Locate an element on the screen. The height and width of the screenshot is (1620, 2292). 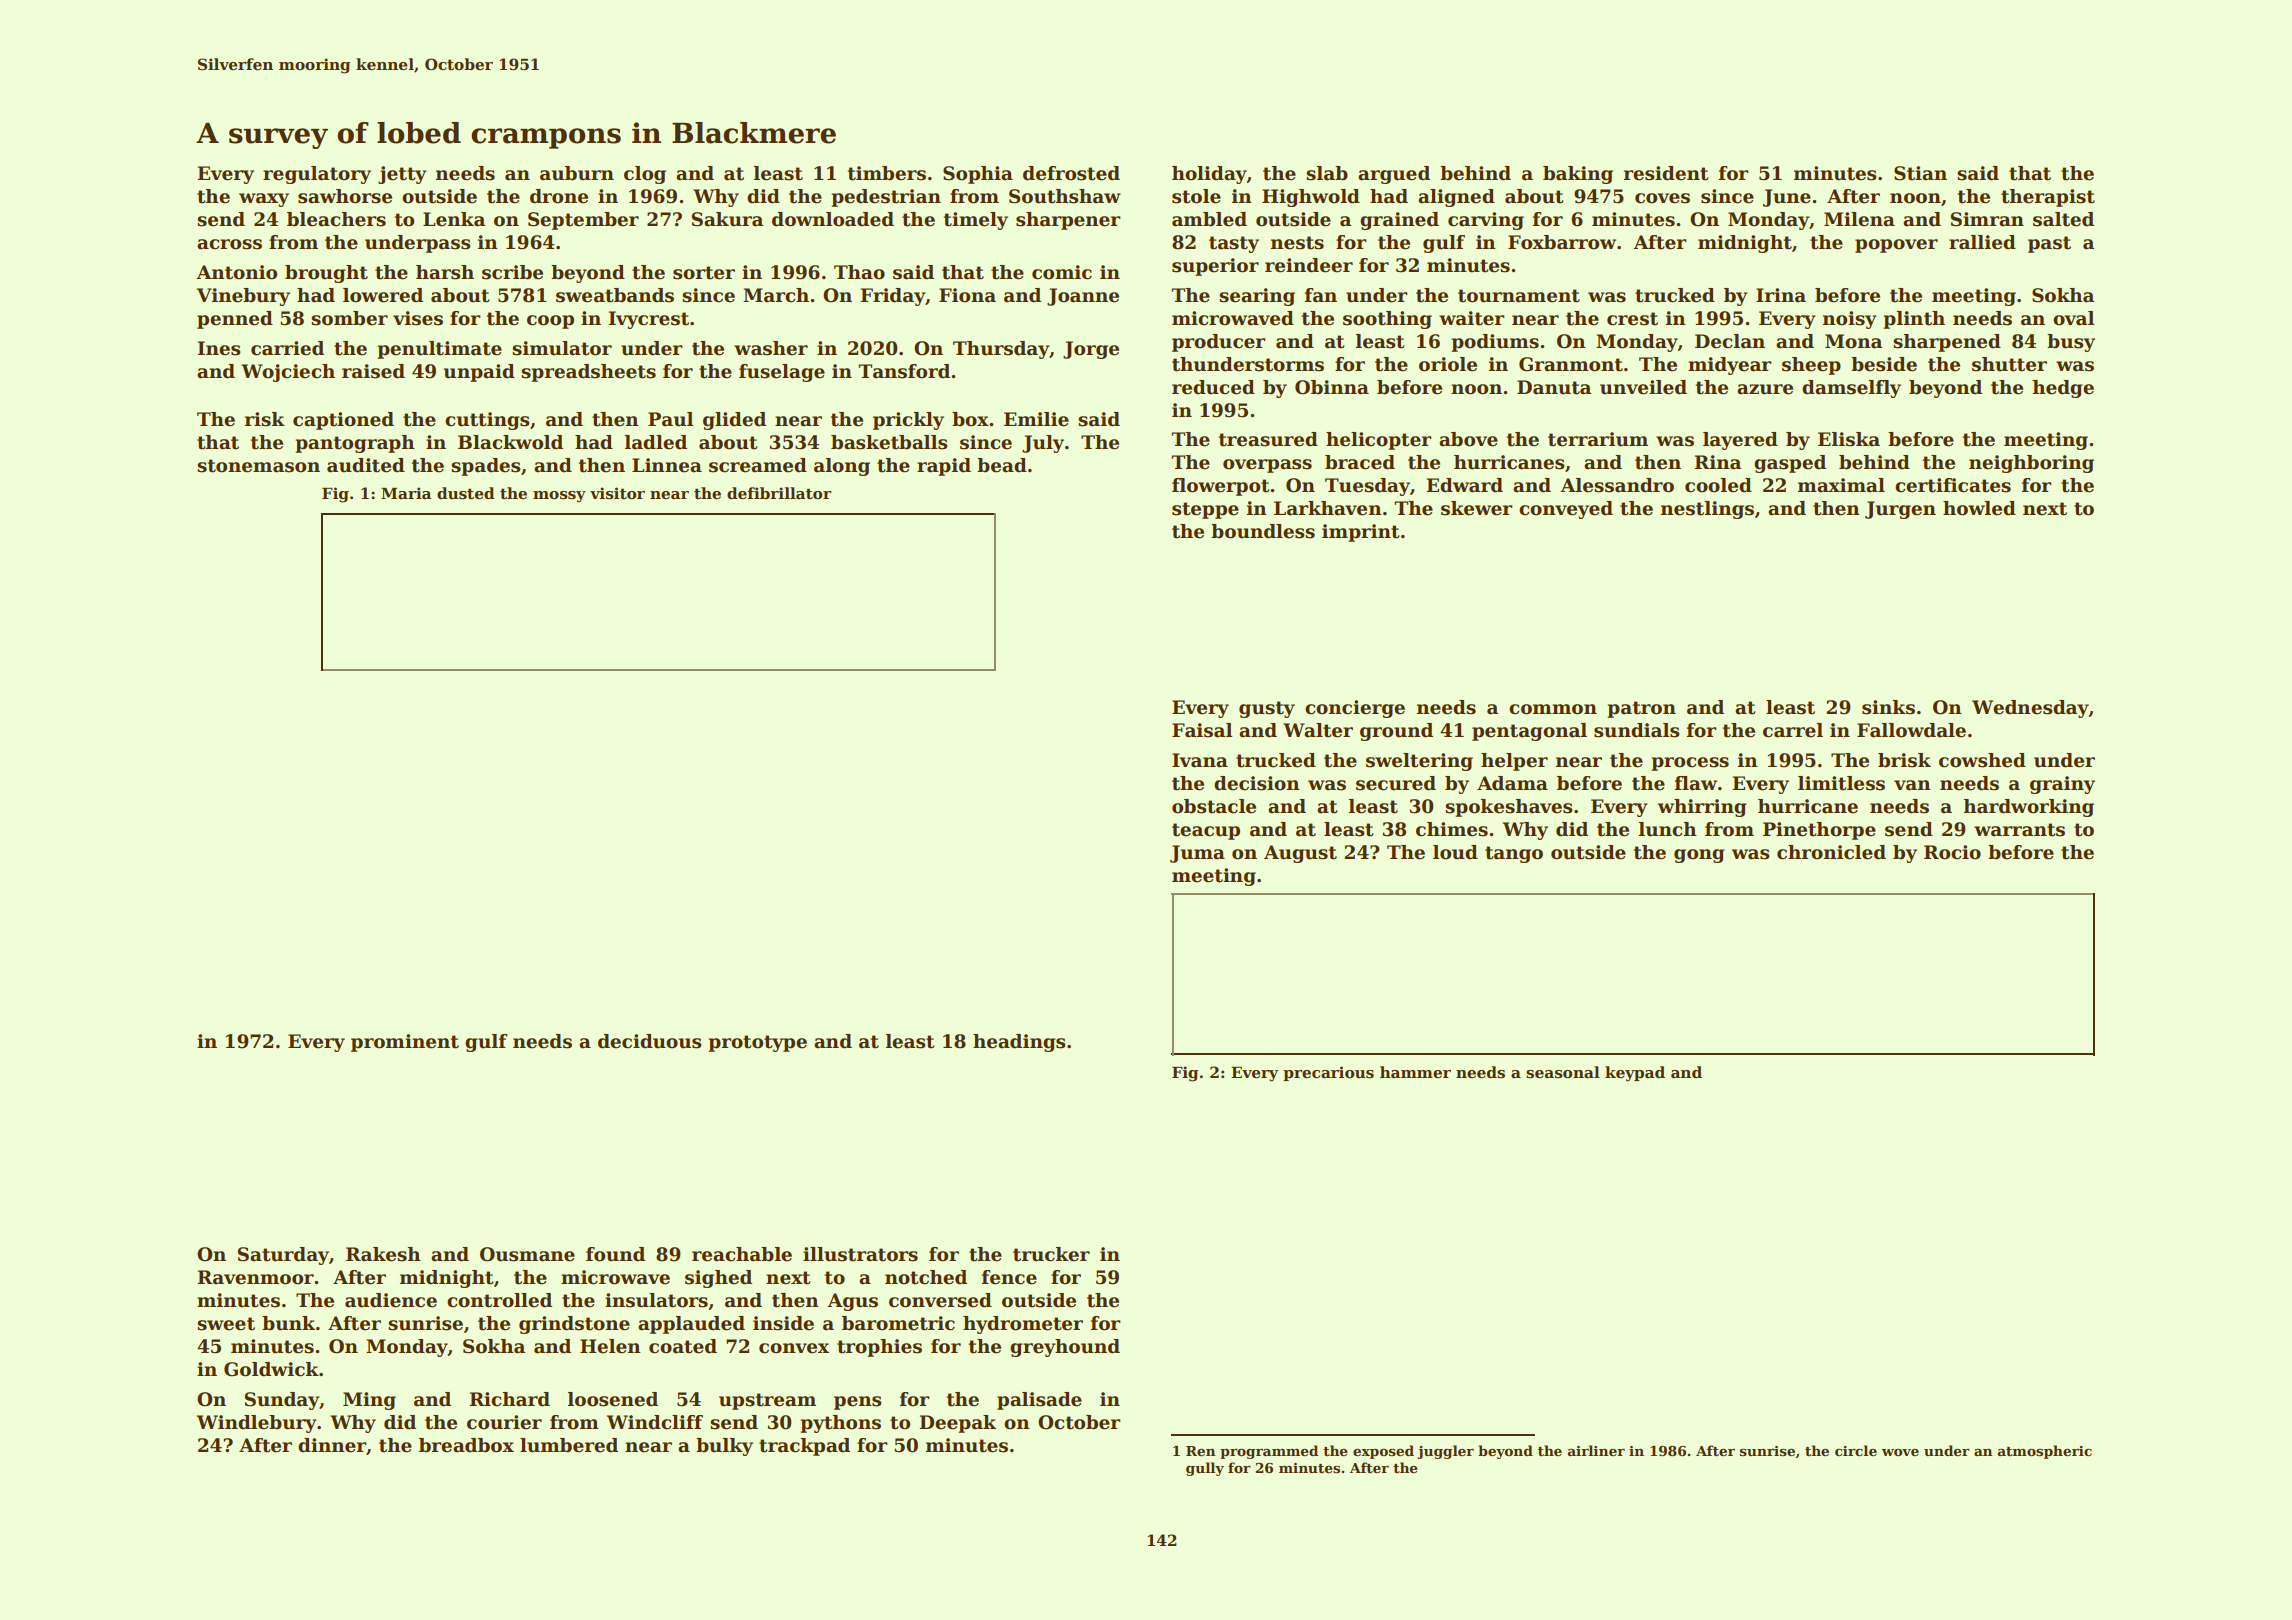
circle is located at coordinates (1856, 1450).
